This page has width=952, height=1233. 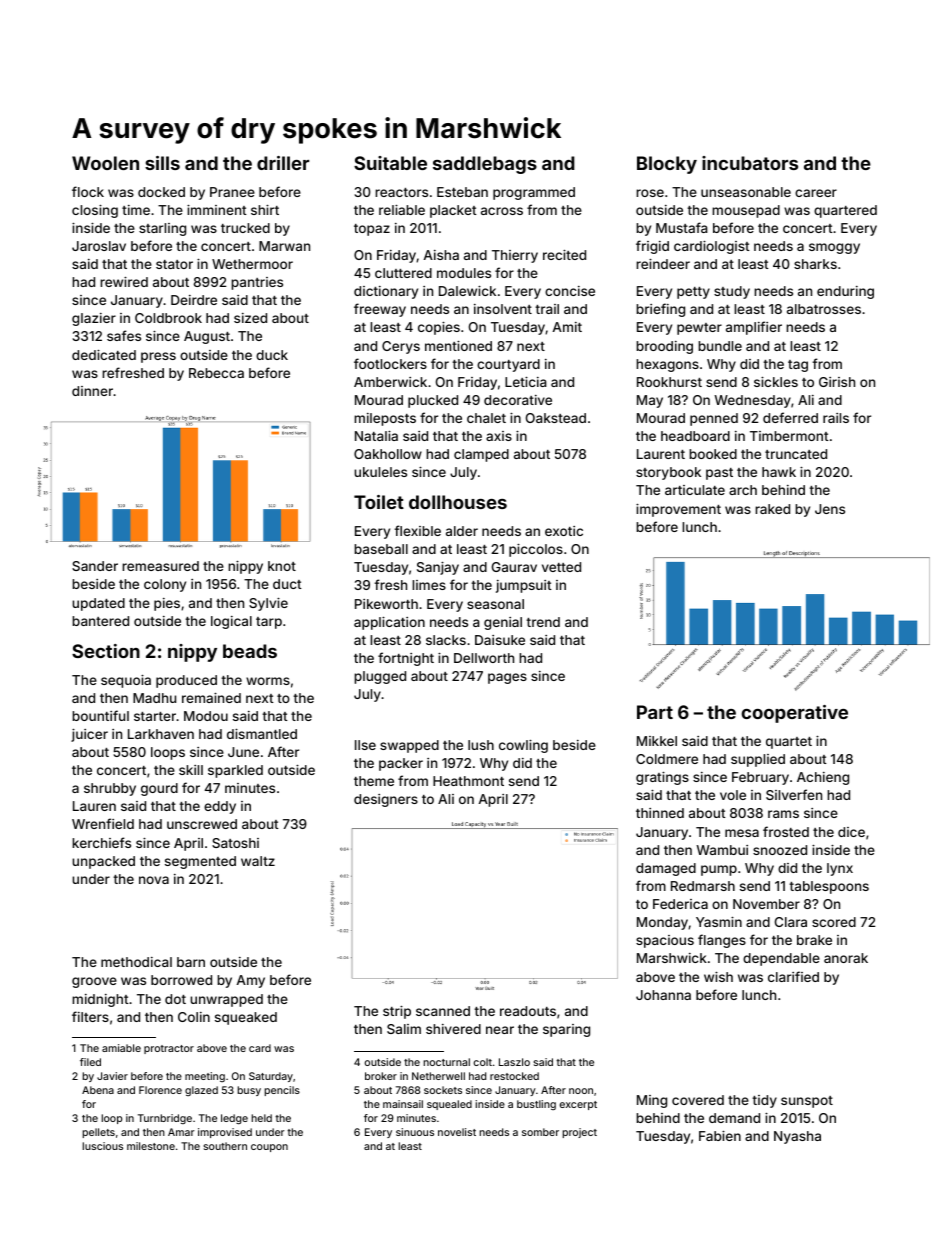 I want to click on vetted, so click(x=561, y=567).
